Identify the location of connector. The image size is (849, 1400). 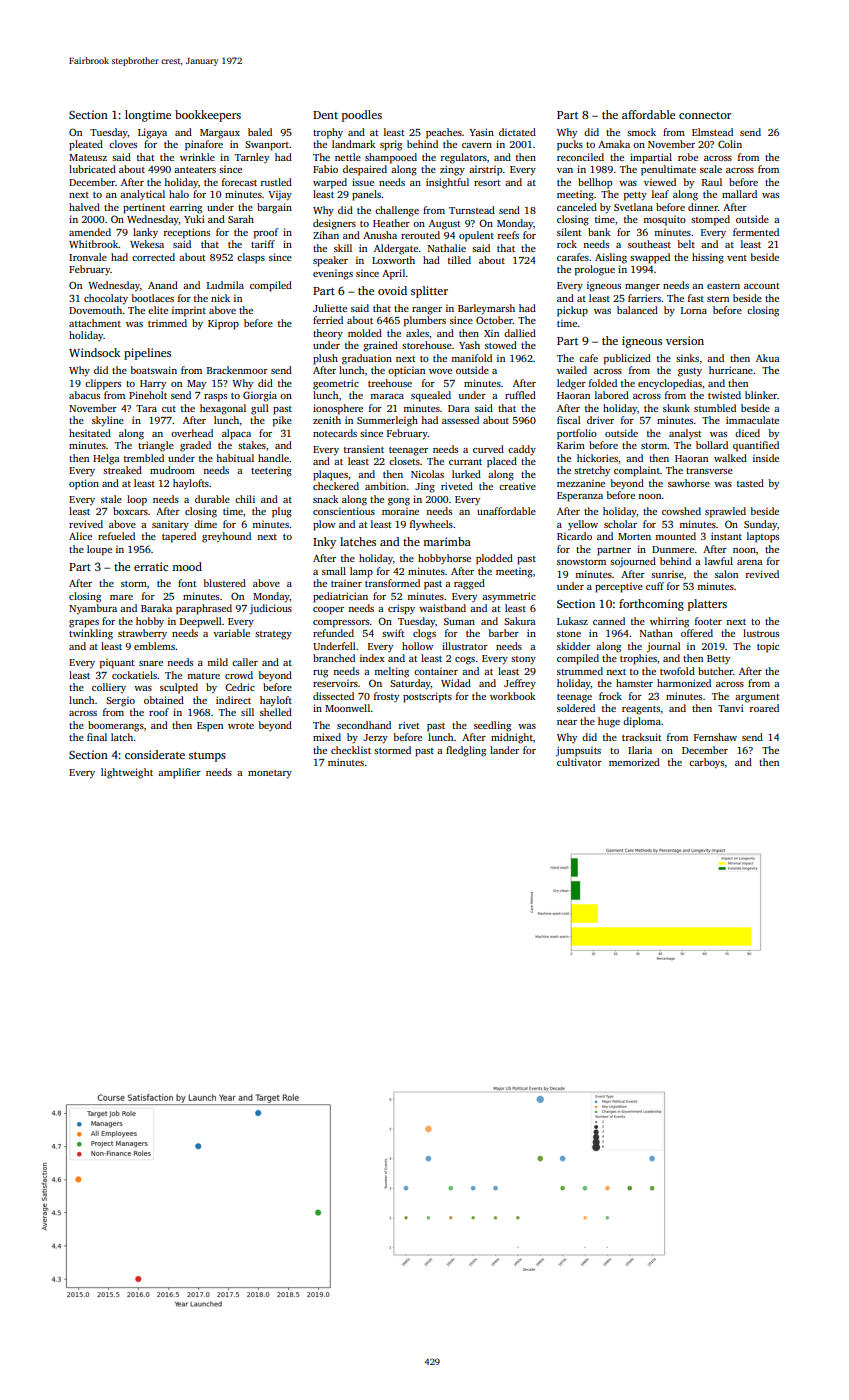
(705, 115).
